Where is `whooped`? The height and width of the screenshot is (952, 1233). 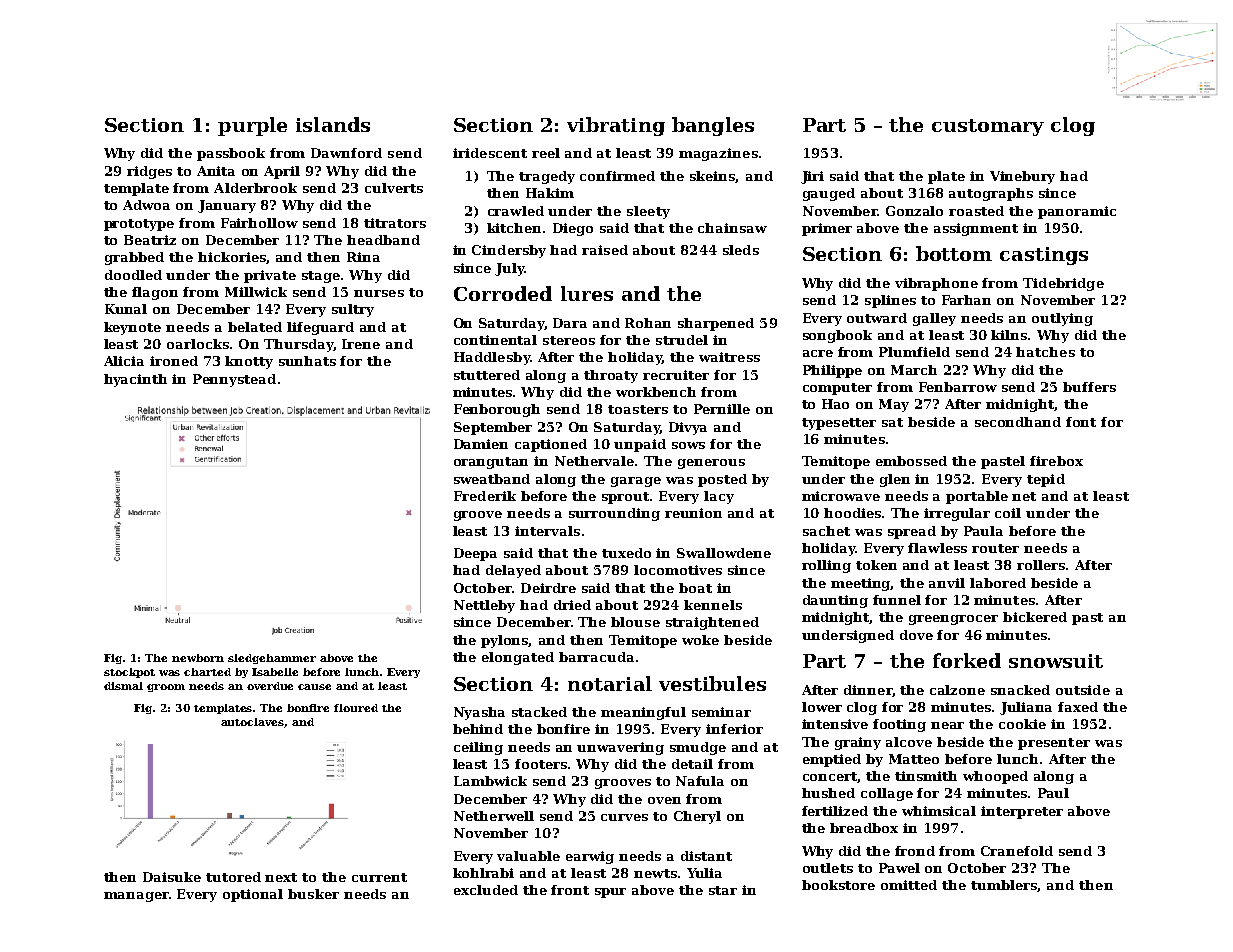 whooped is located at coordinates (995, 777).
